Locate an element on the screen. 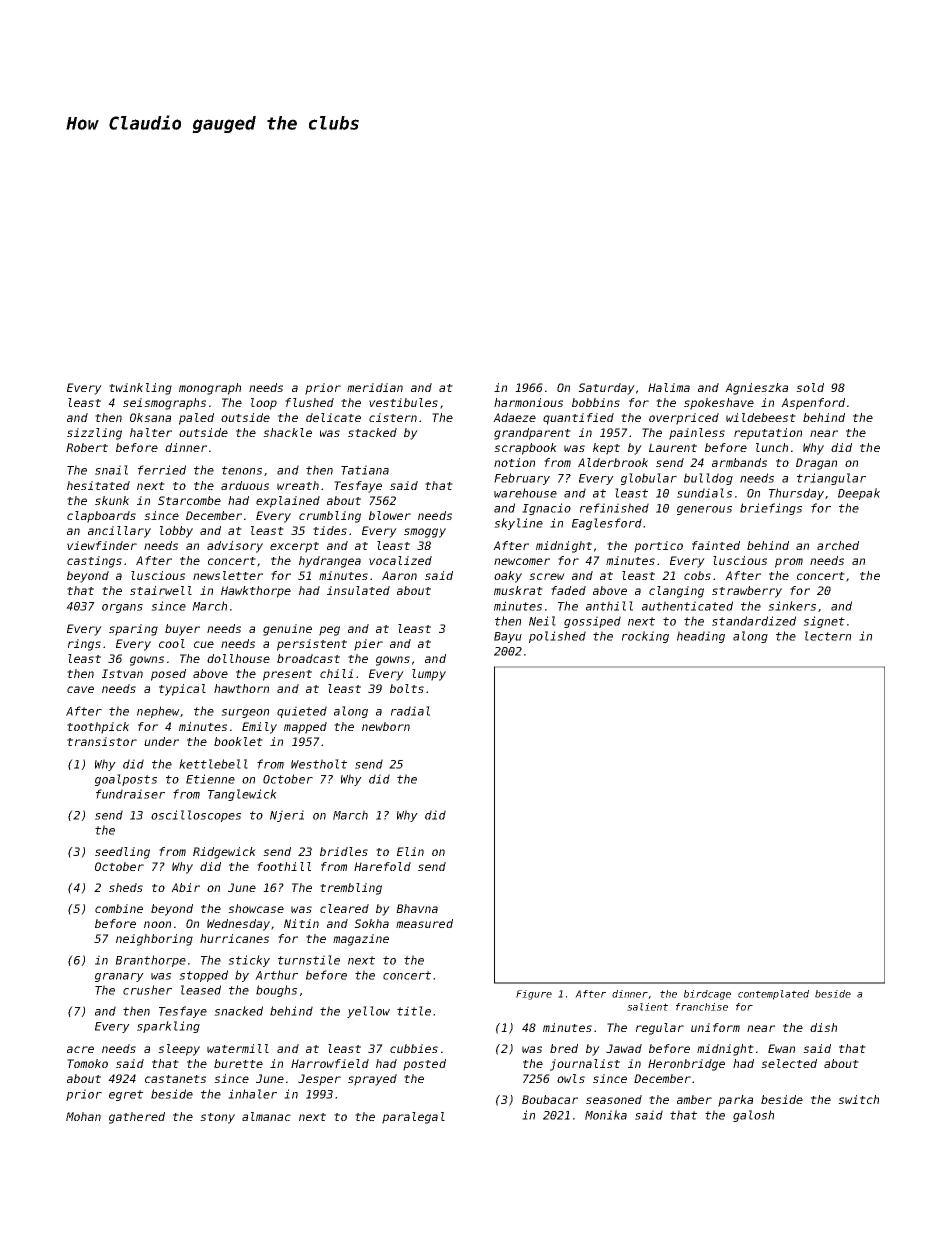 The image size is (952, 1233). Tomoko is located at coordinates (87, 1063).
